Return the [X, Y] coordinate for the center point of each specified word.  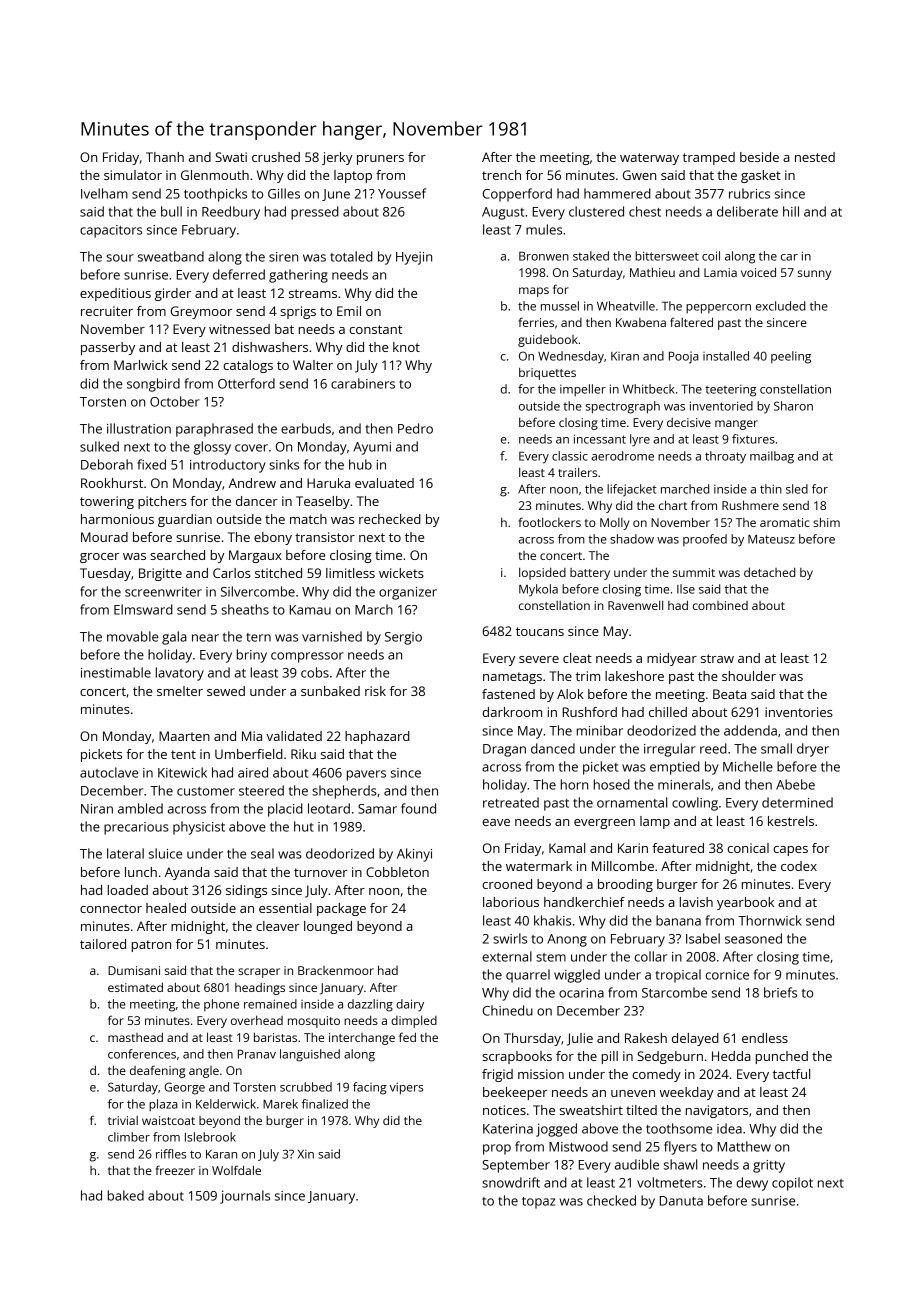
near [205, 638]
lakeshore [634, 676]
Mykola [538, 590]
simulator [133, 175]
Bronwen [544, 256]
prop [497, 1149]
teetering [730, 391]
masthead [135, 1037]
